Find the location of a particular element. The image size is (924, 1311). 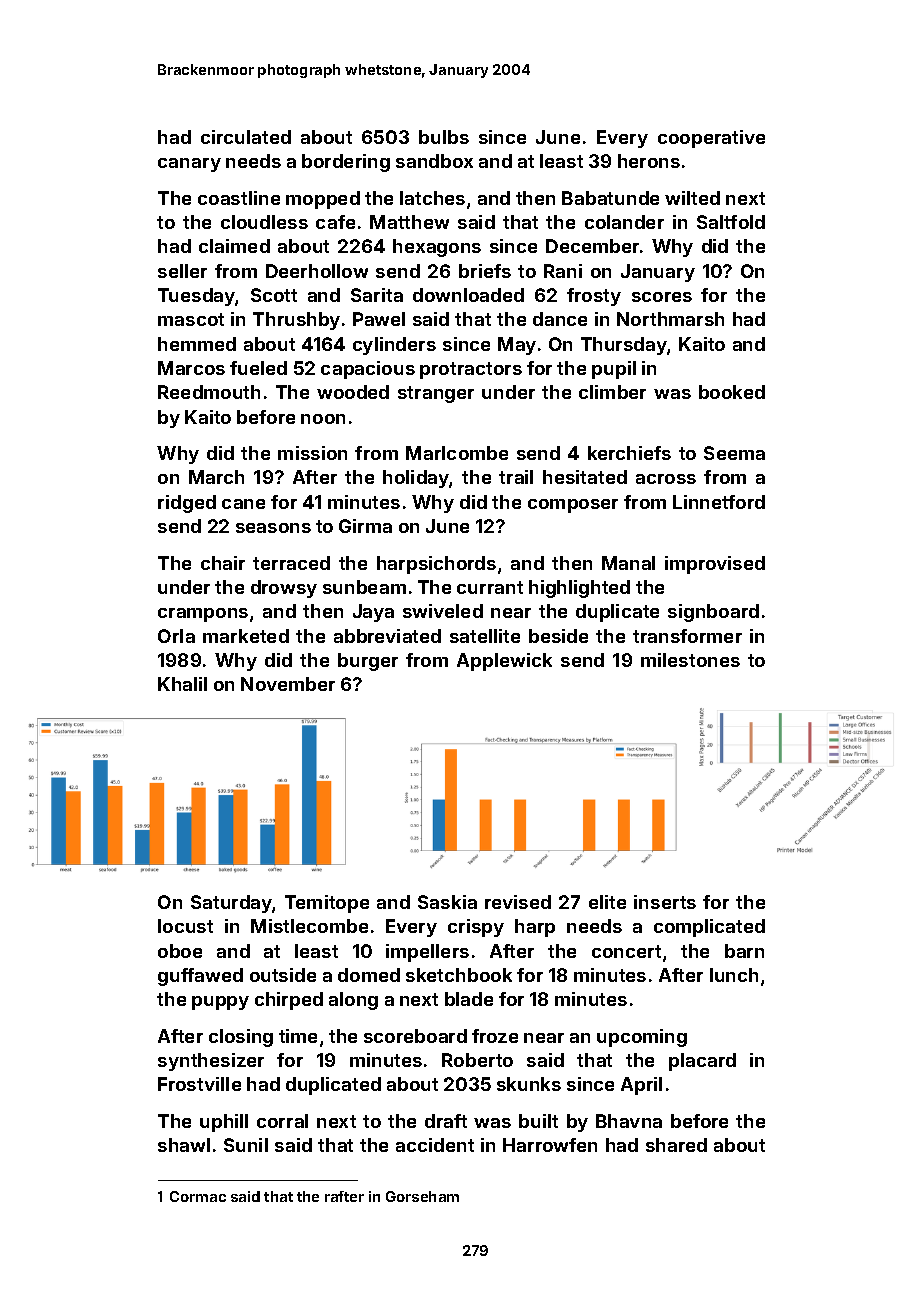

barn is located at coordinates (744, 951).
